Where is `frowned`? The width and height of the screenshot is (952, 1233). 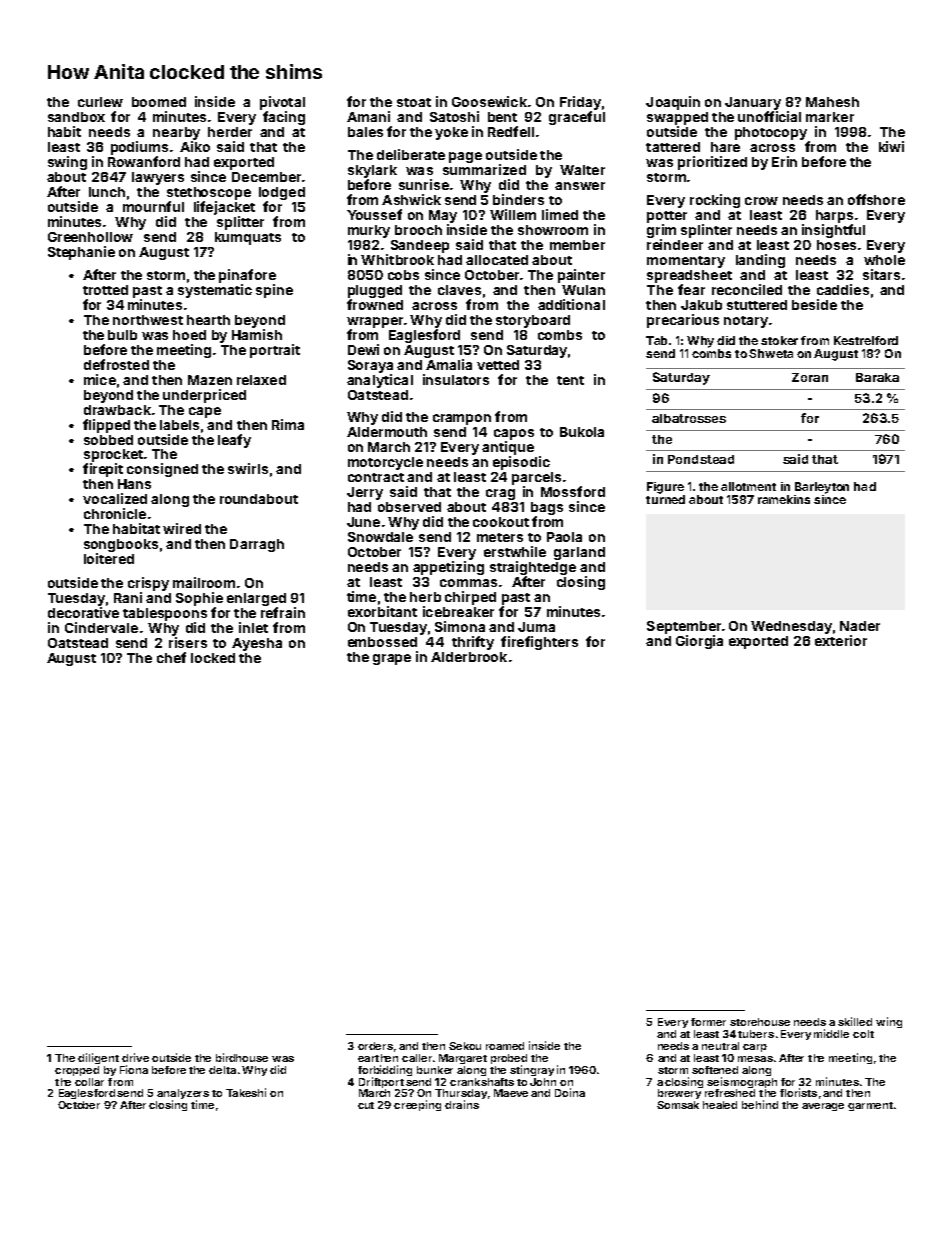
frowned is located at coordinates (375, 304).
